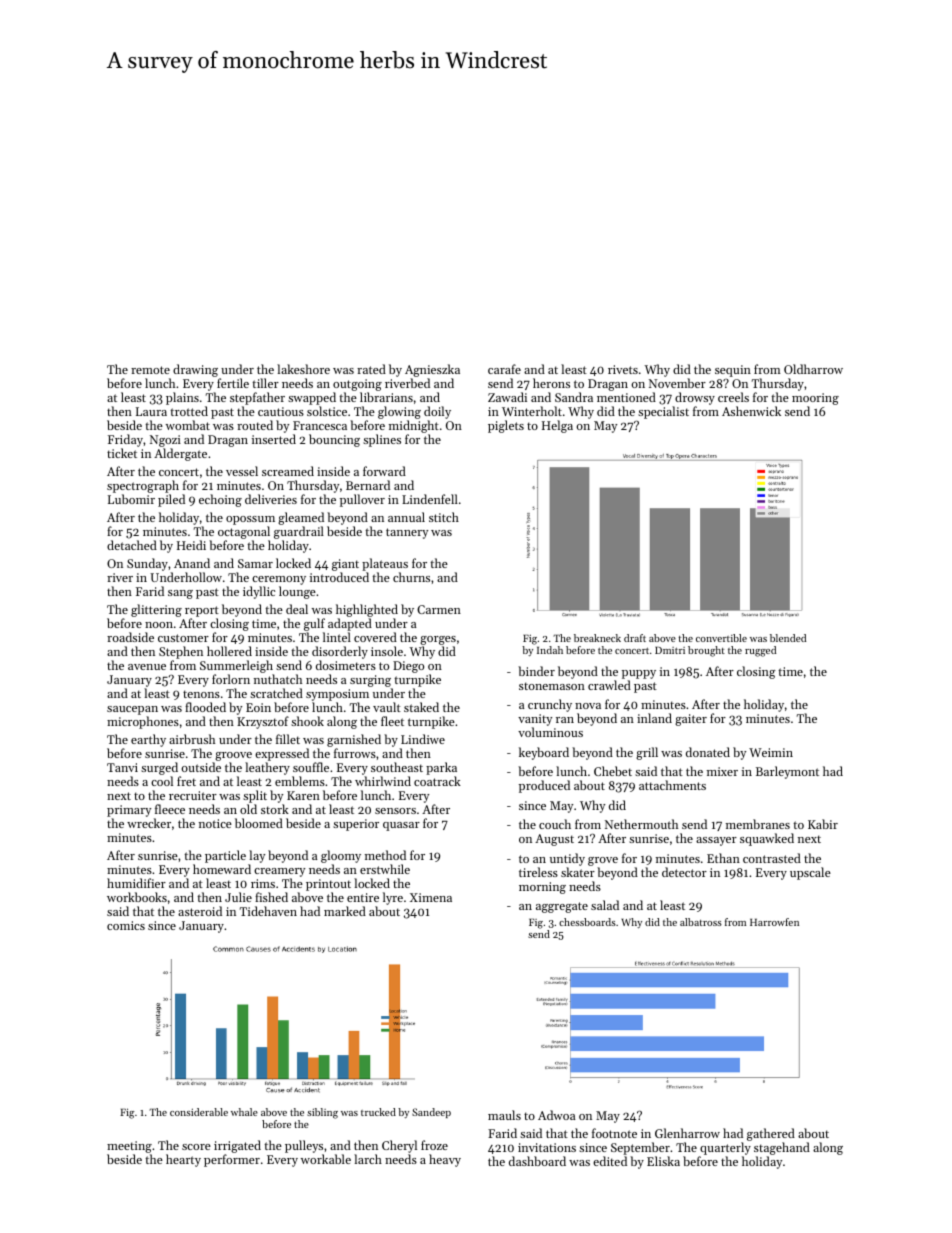 This page has width=952, height=1233. Describe the element at coordinates (148, 740) in the page. I see `earthy` at that location.
